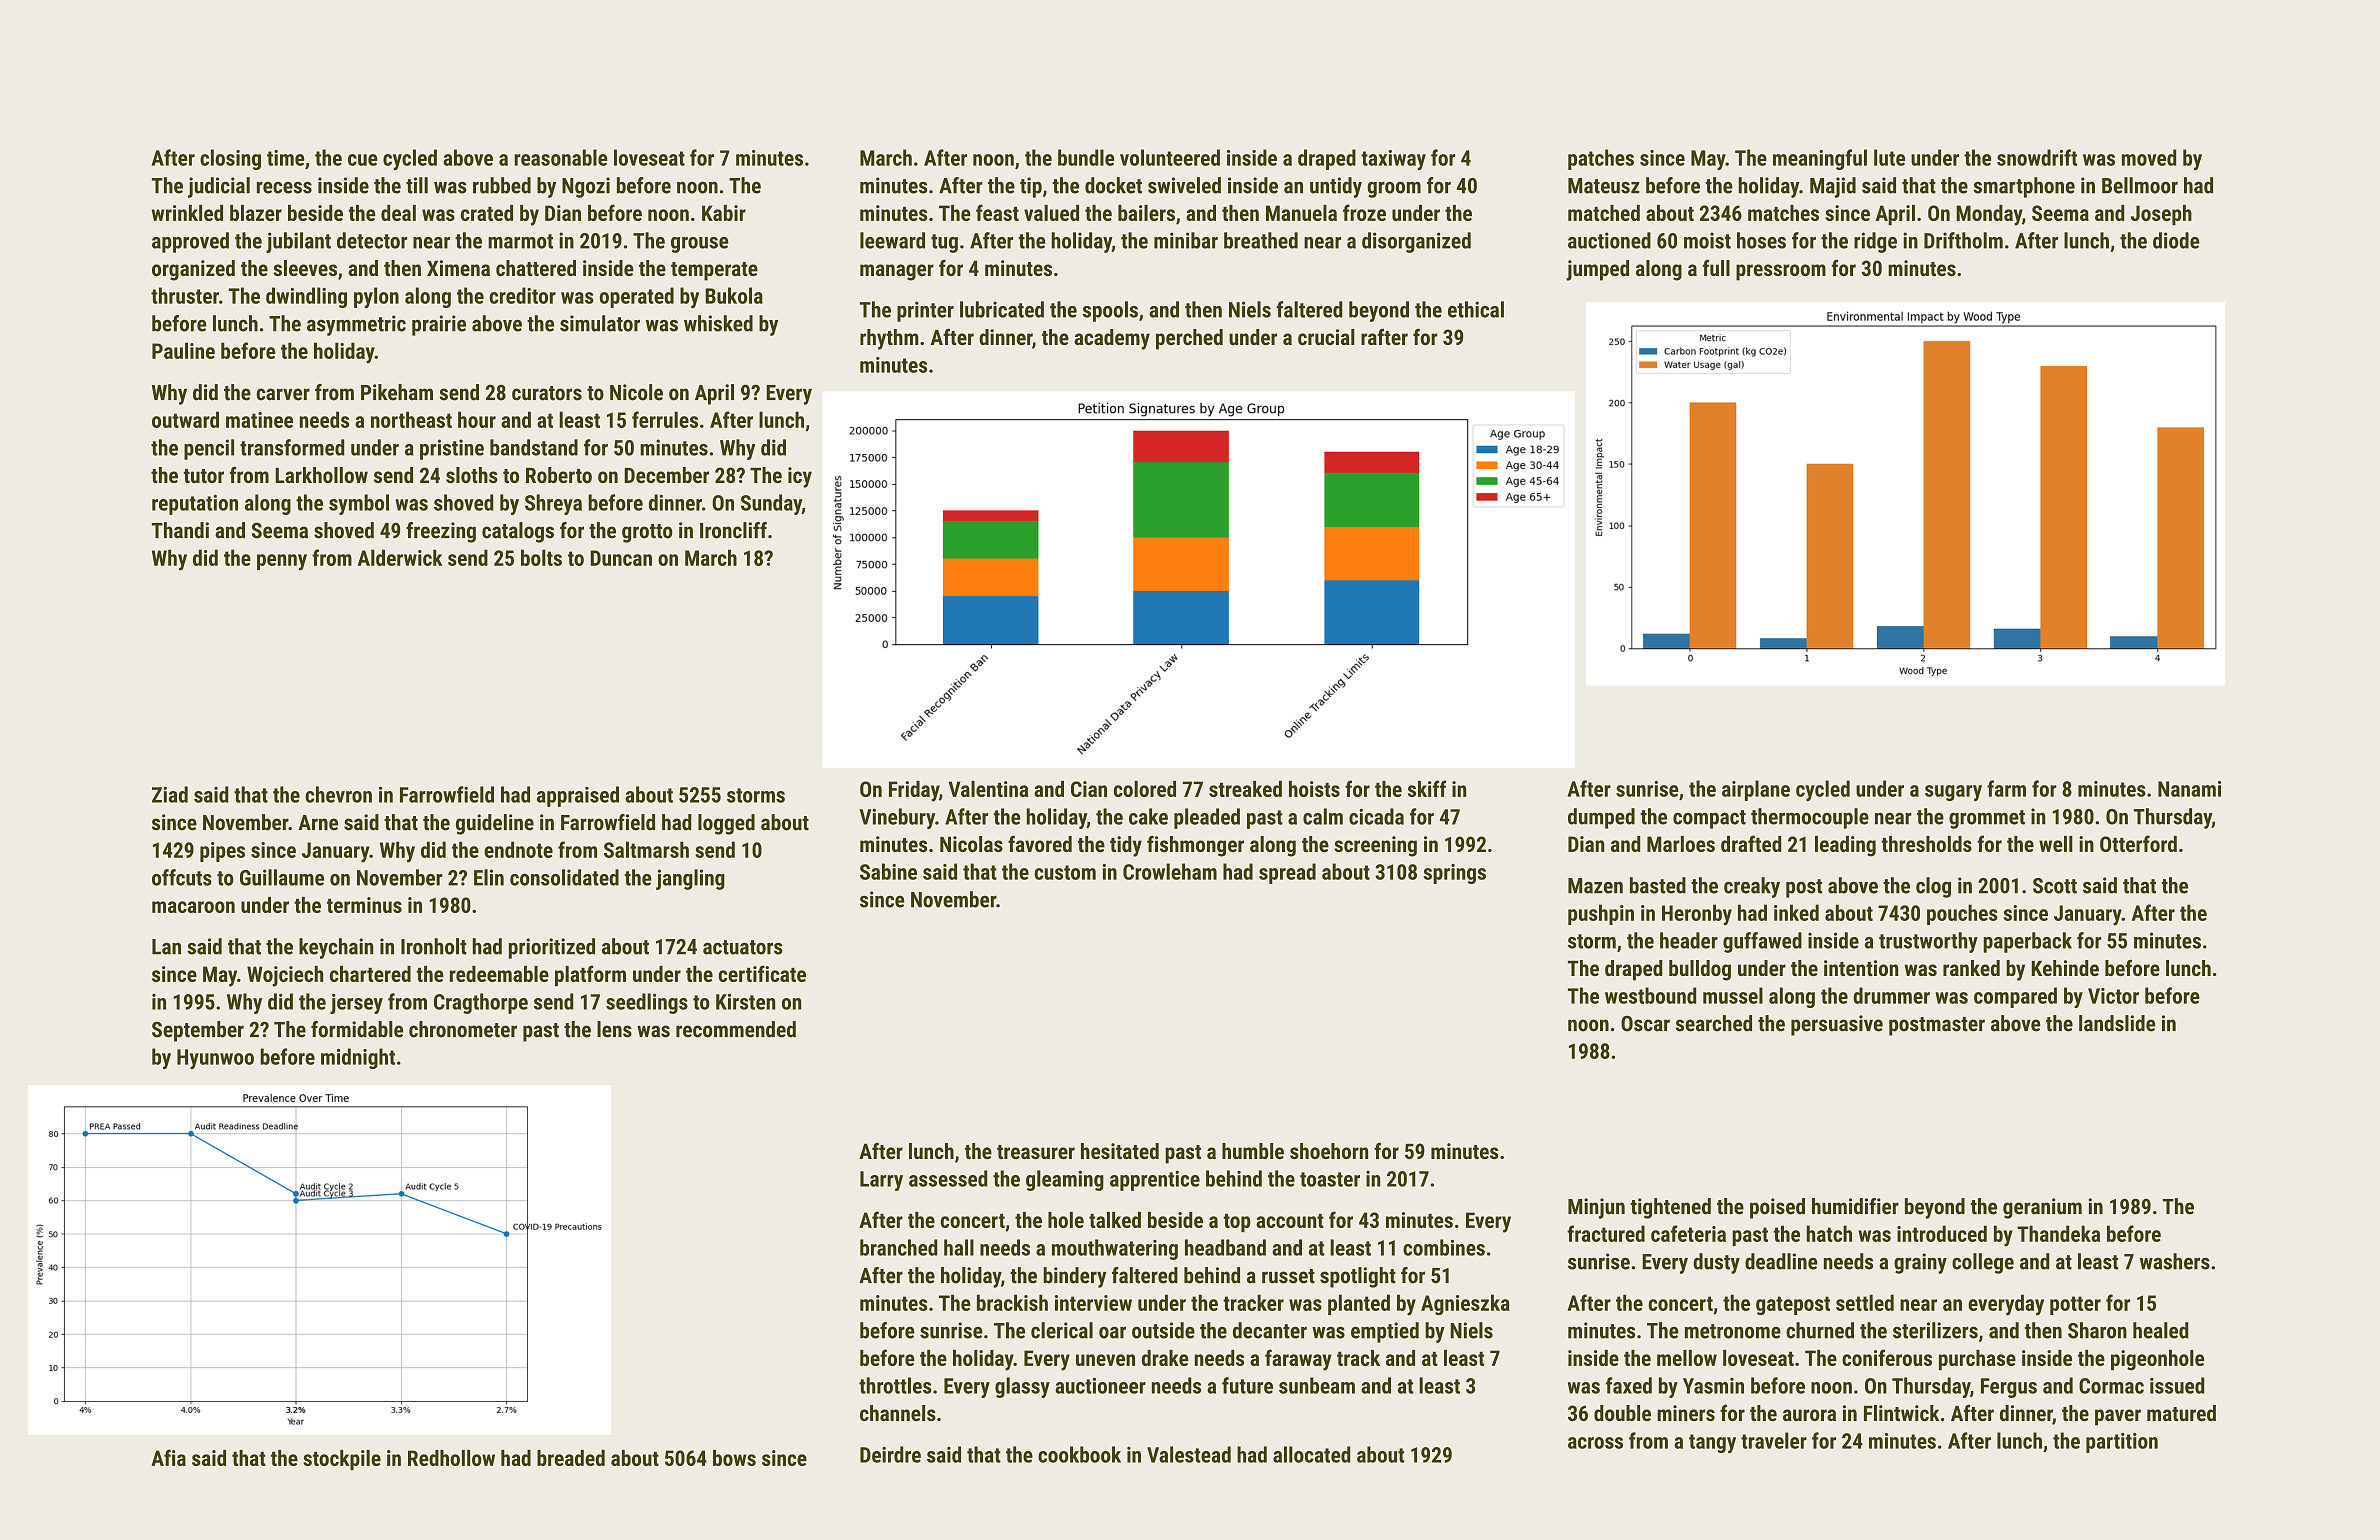 The height and width of the screenshot is (1540, 2380). What do you see at coordinates (690, 879) in the screenshot?
I see `jangling` at bounding box center [690, 879].
